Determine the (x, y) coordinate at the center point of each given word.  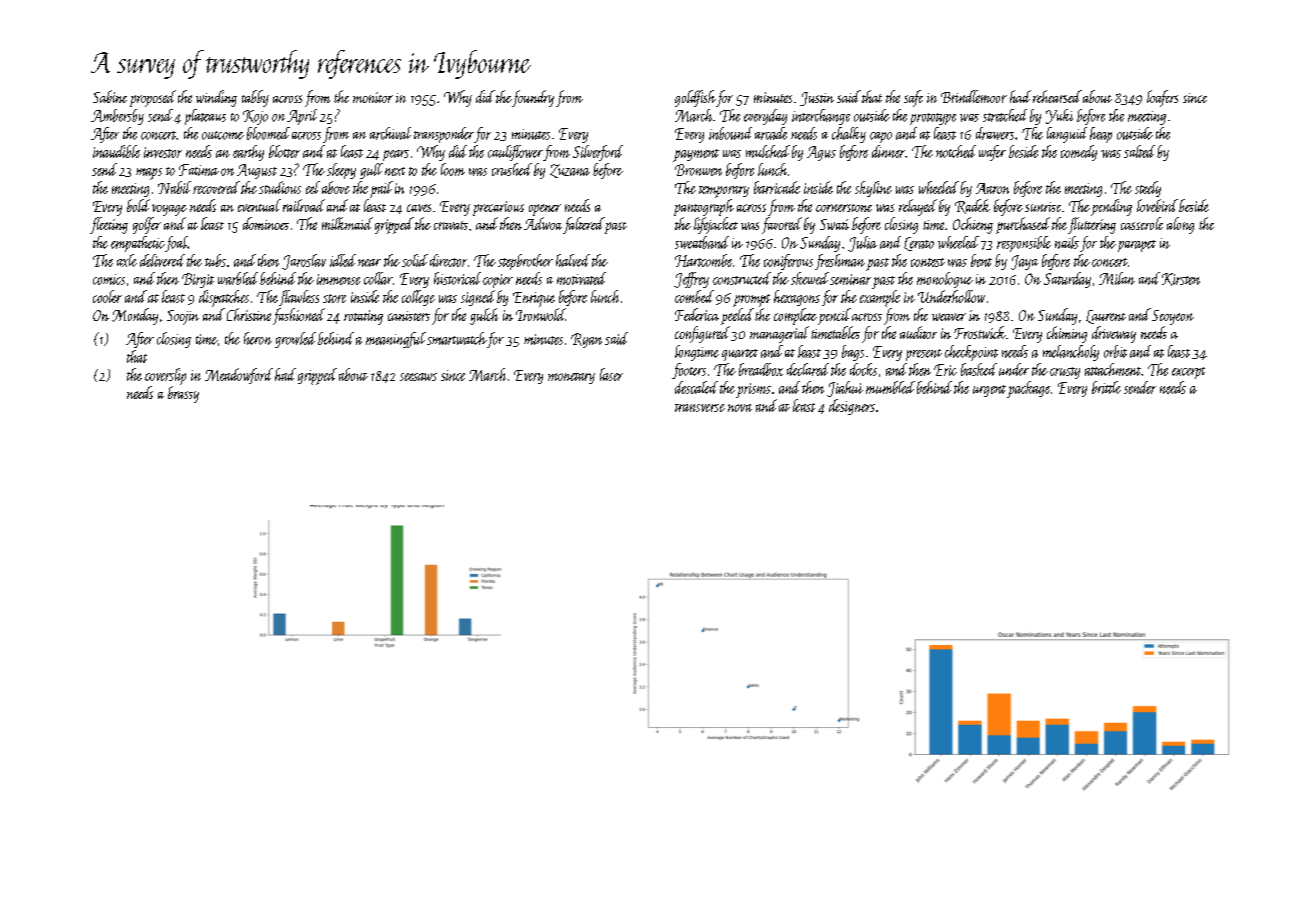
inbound (730, 133)
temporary (724, 192)
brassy (183, 394)
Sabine (110, 96)
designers (852, 407)
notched (956, 151)
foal (176, 244)
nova (740, 408)
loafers (1162, 98)
